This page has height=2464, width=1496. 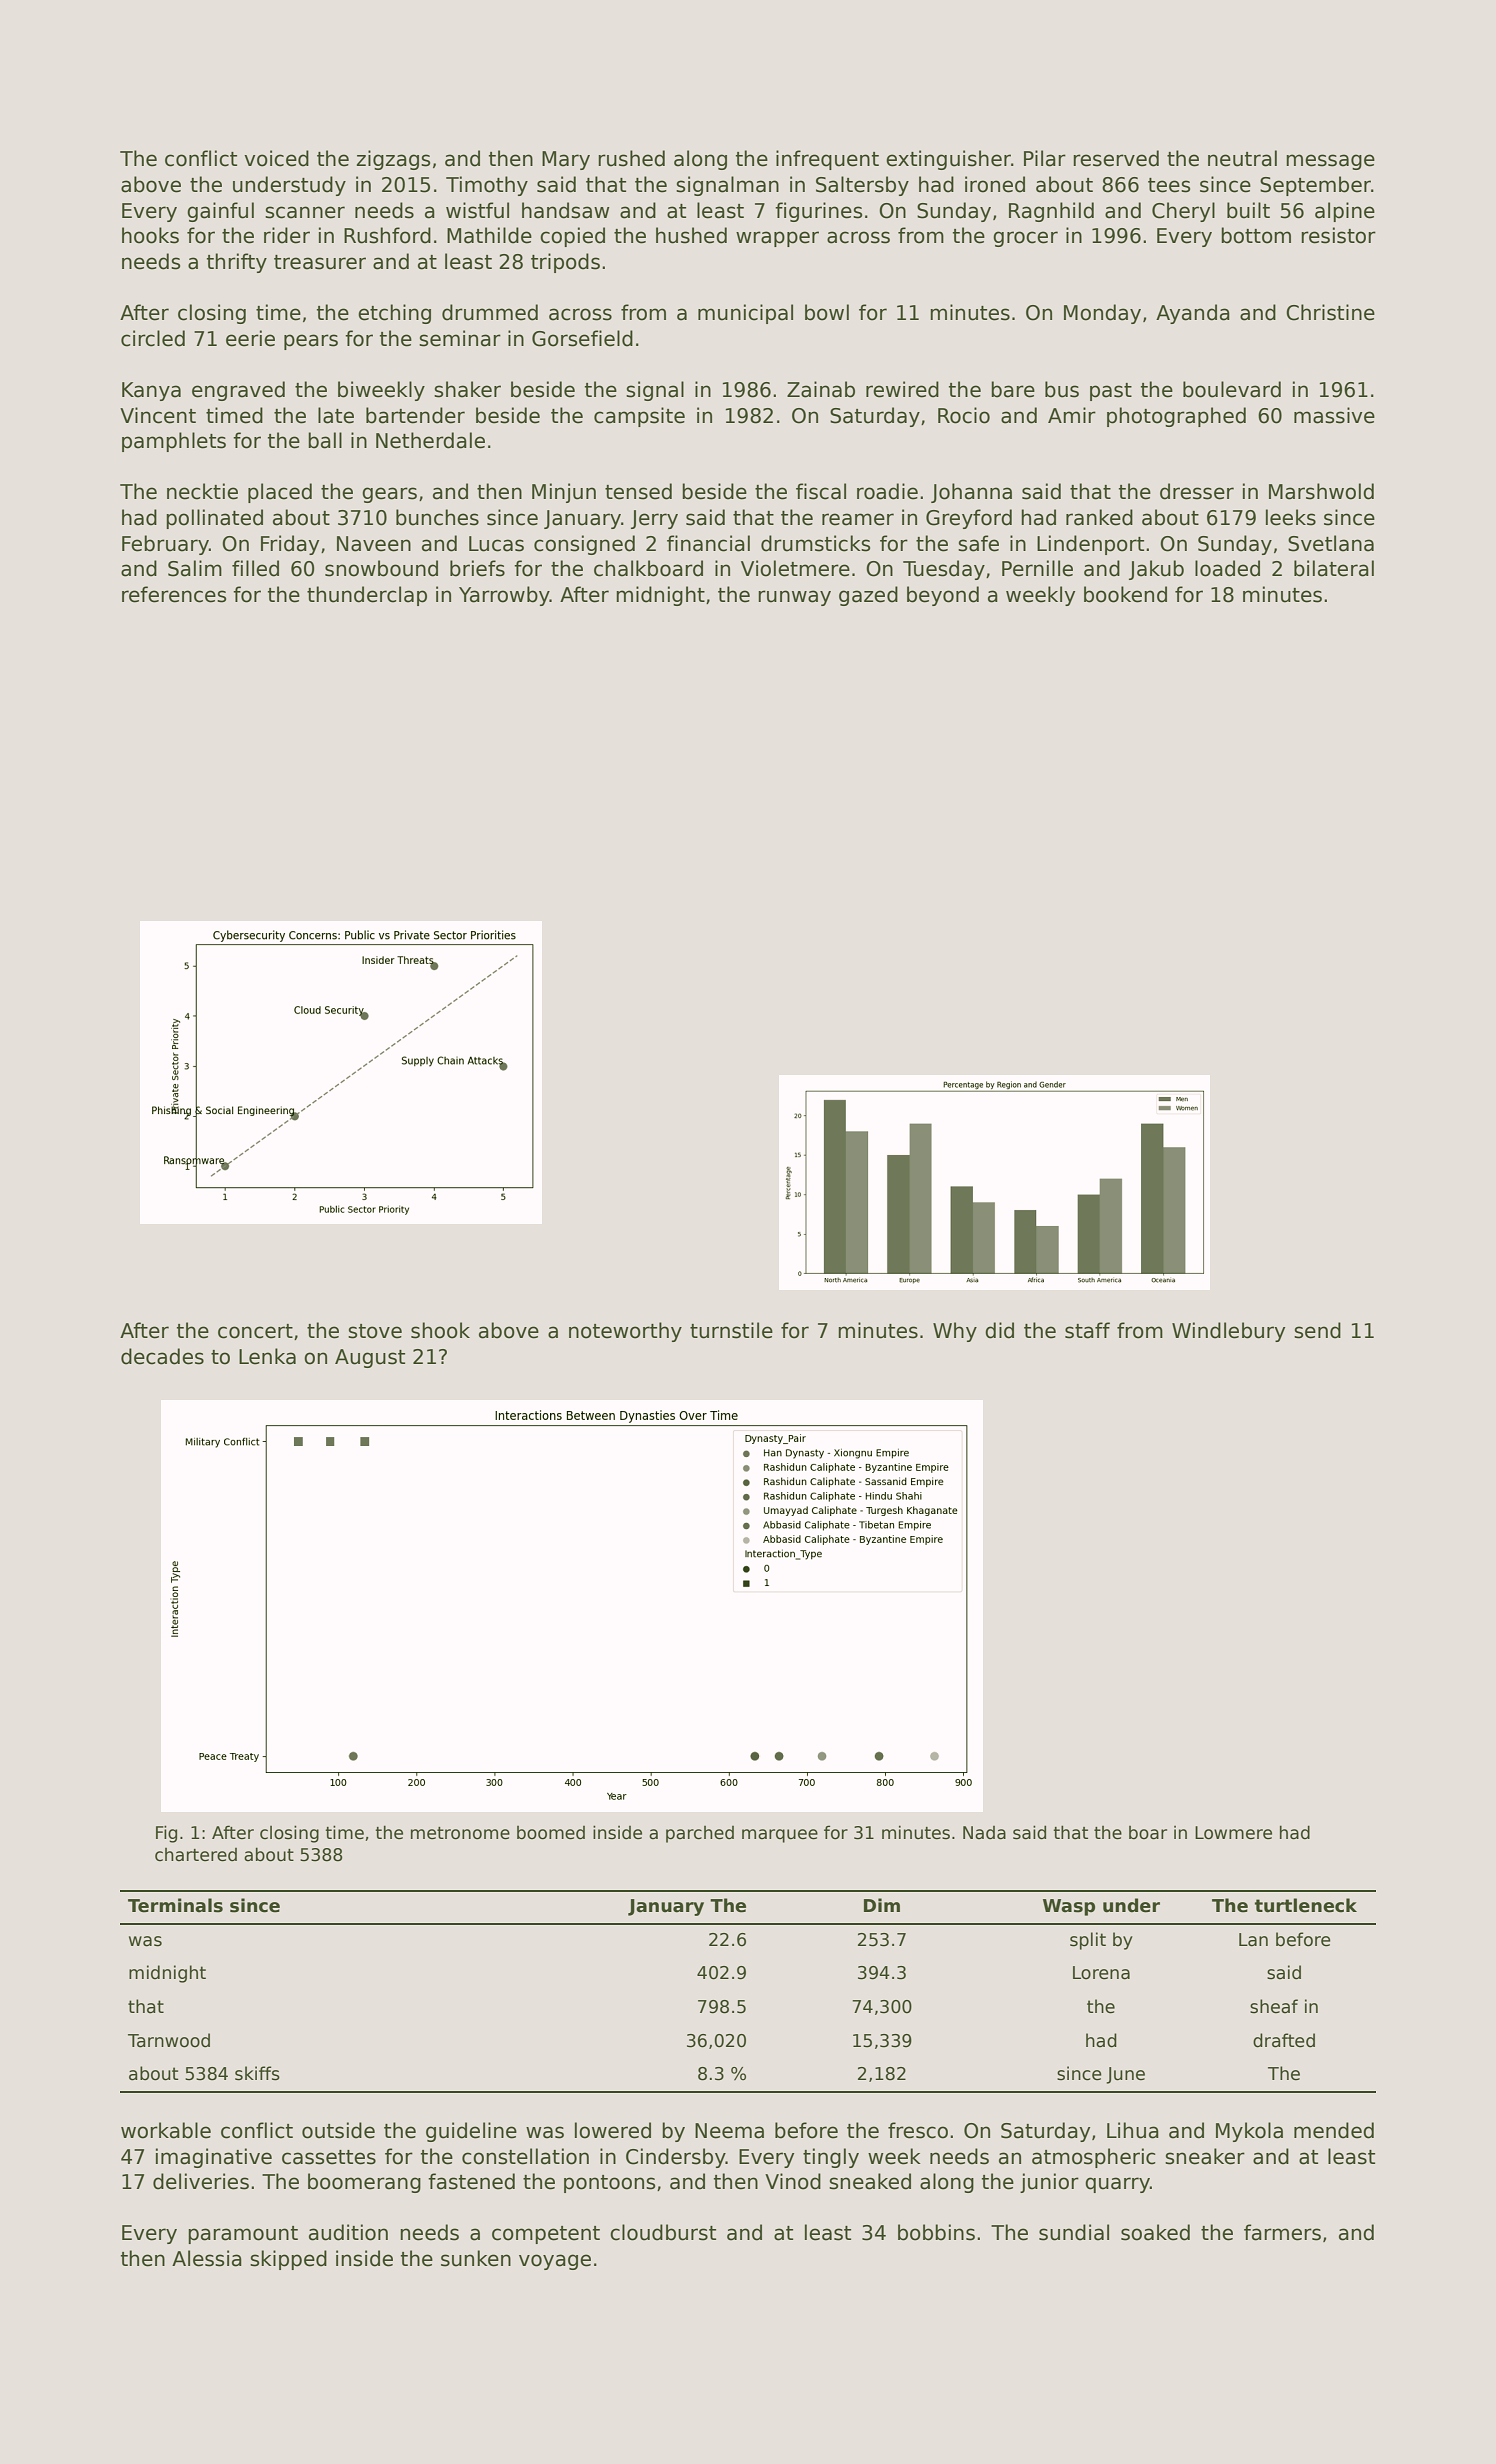 I want to click on gainful, so click(x=220, y=212).
